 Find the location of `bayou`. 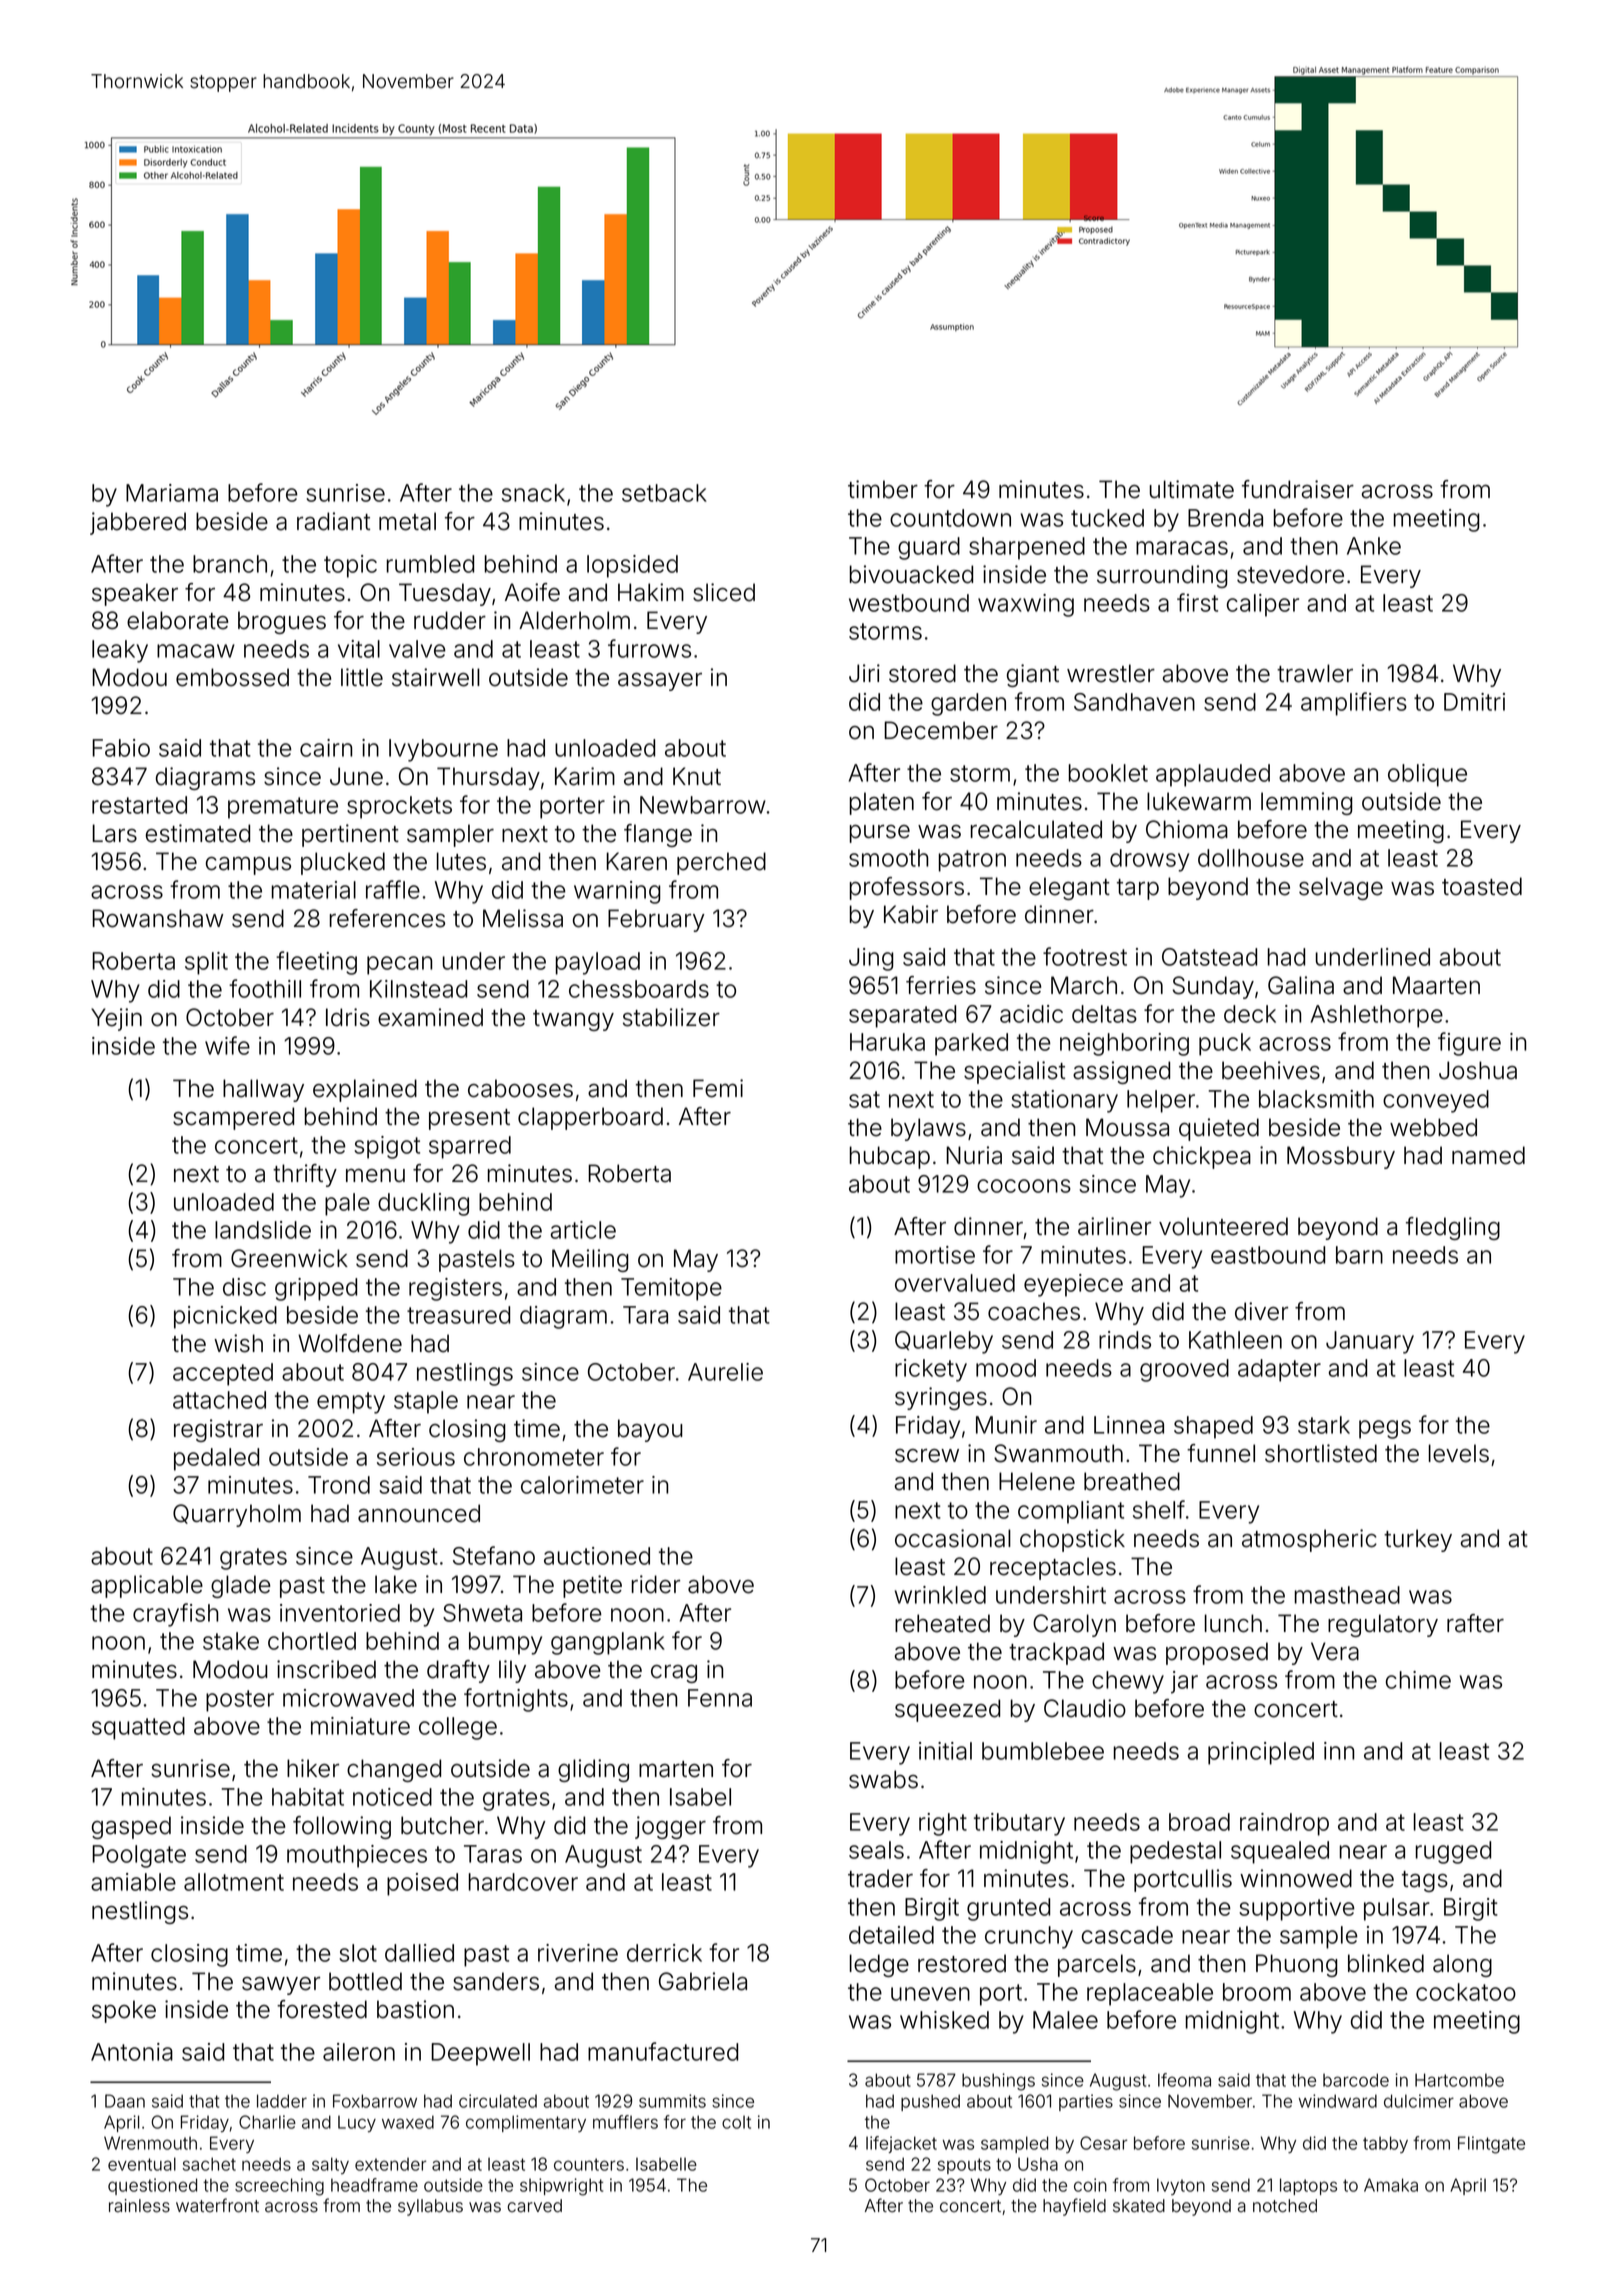

bayou is located at coordinates (650, 1430).
